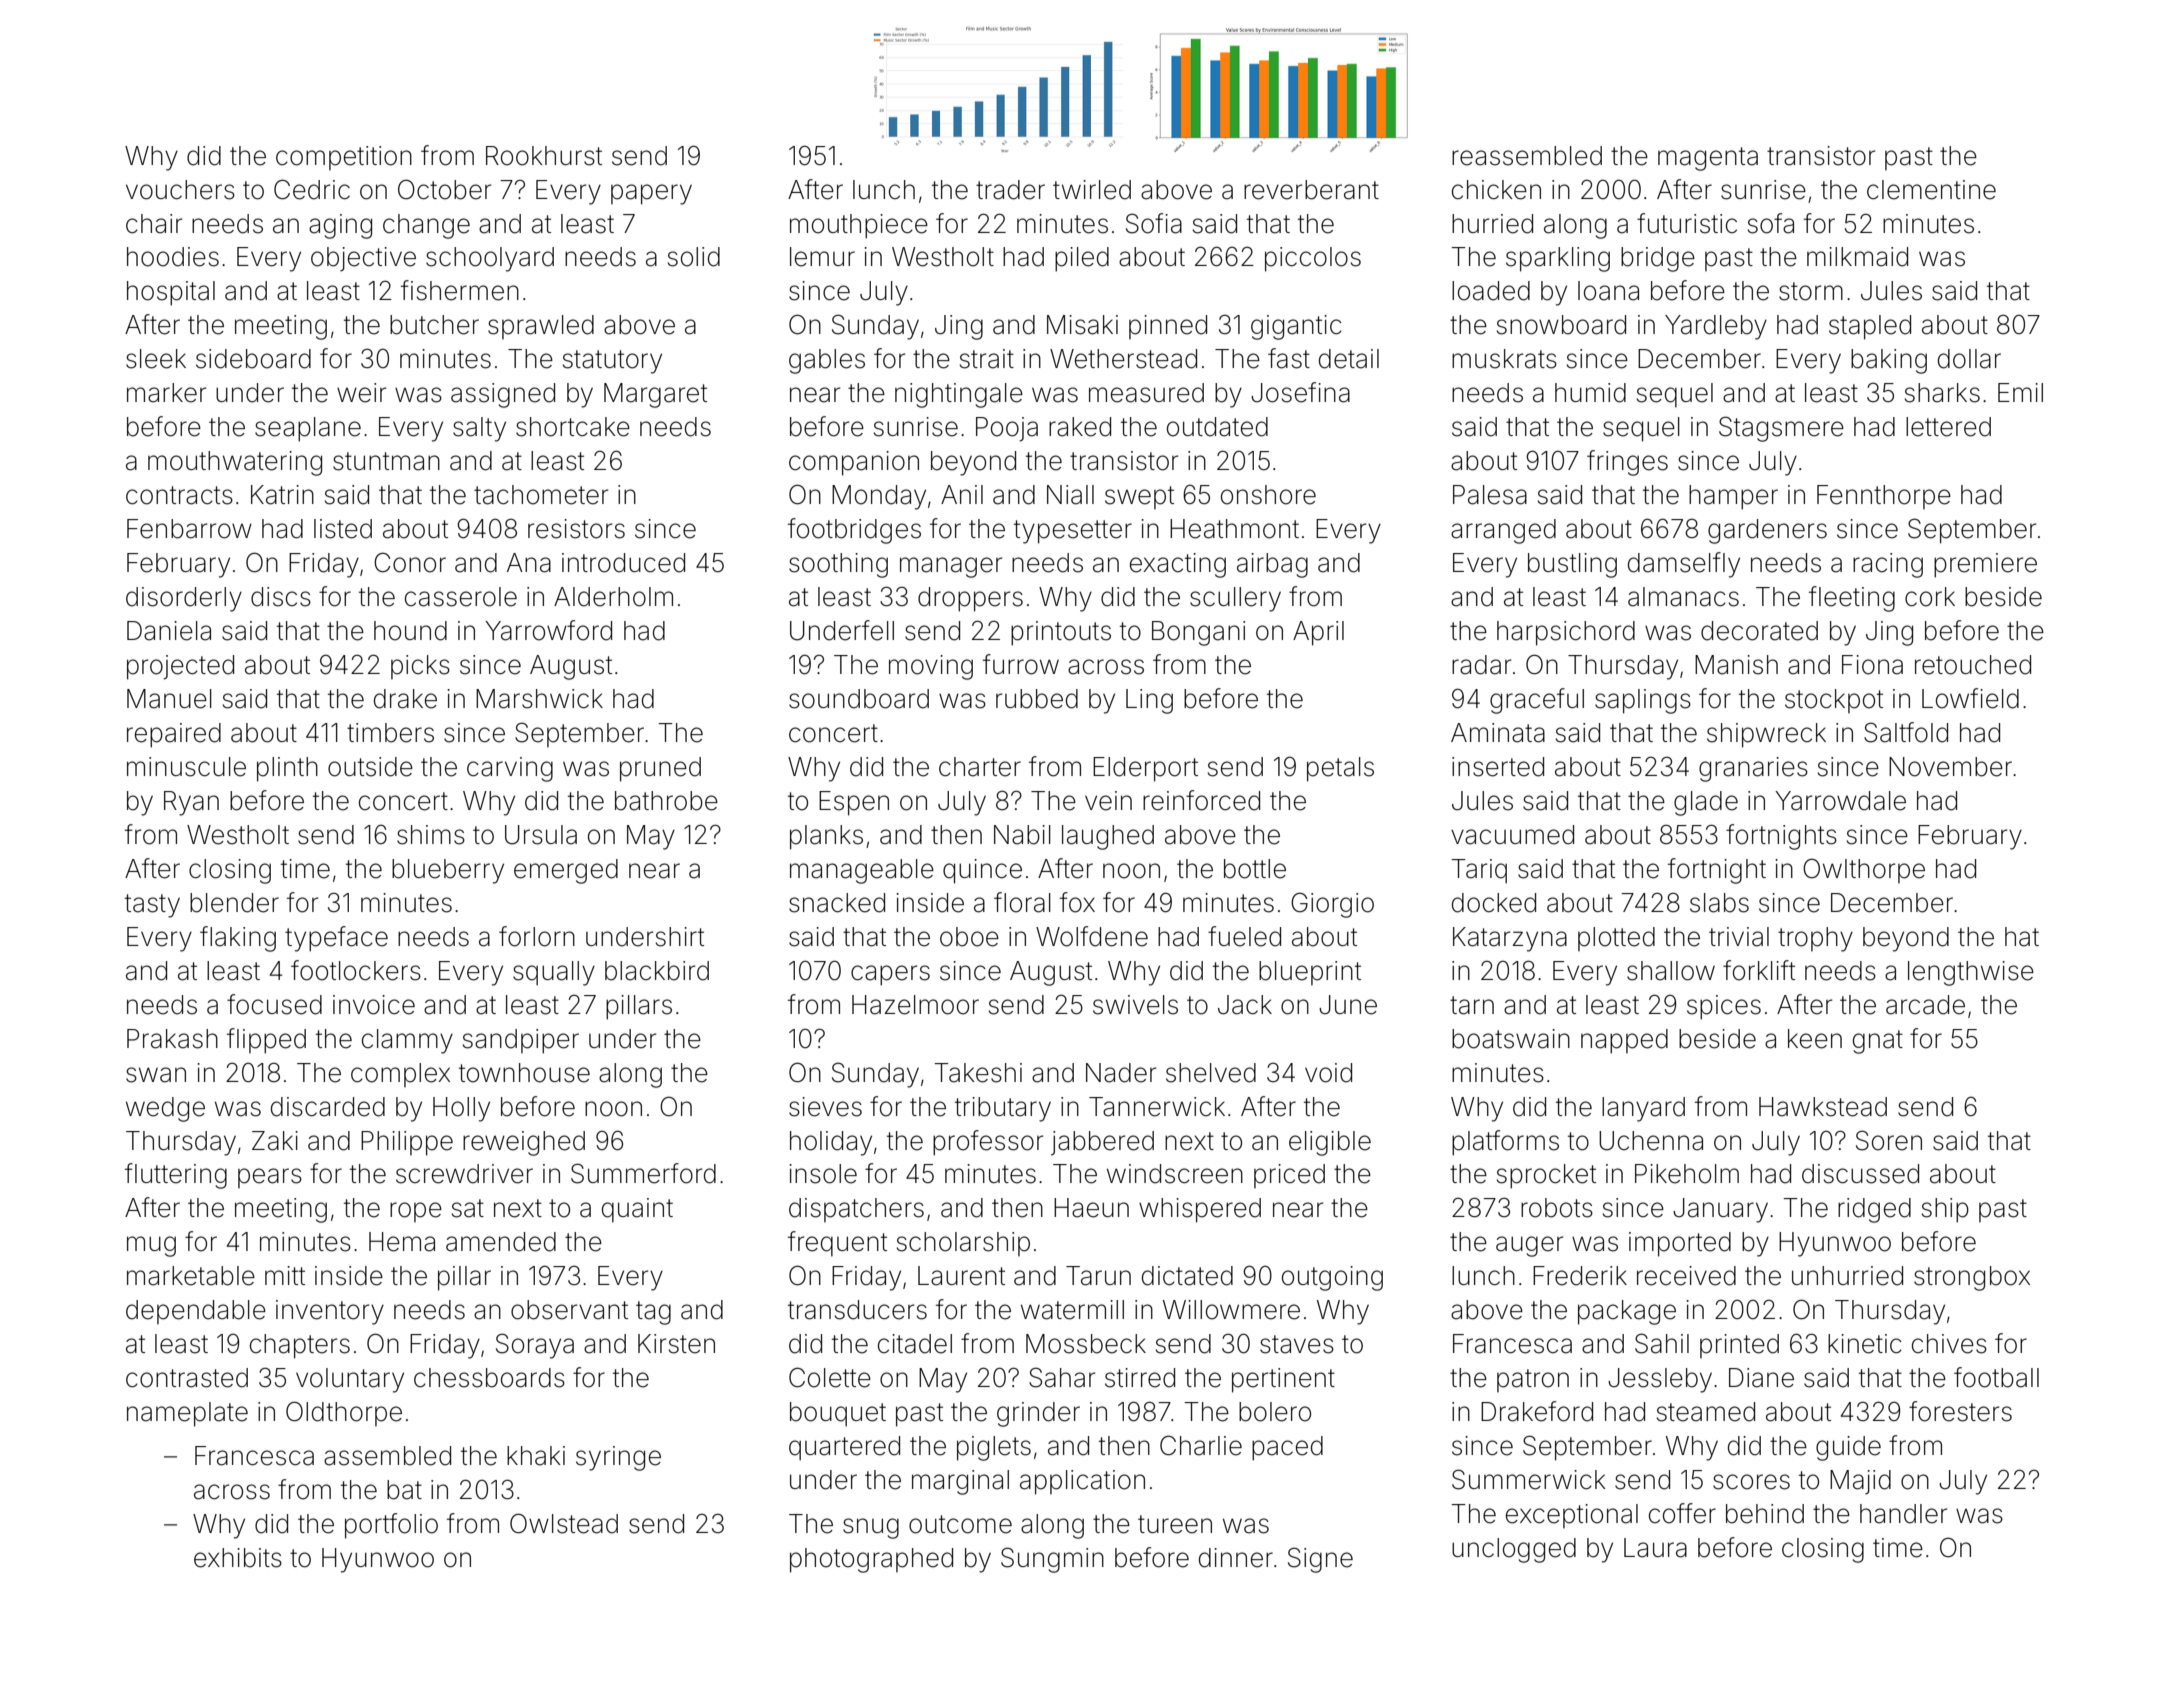 This screenshot has width=2178, height=1683. What do you see at coordinates (156, 359) in the screenshot?
I see `sleek` at bounding box center [156, 359].
